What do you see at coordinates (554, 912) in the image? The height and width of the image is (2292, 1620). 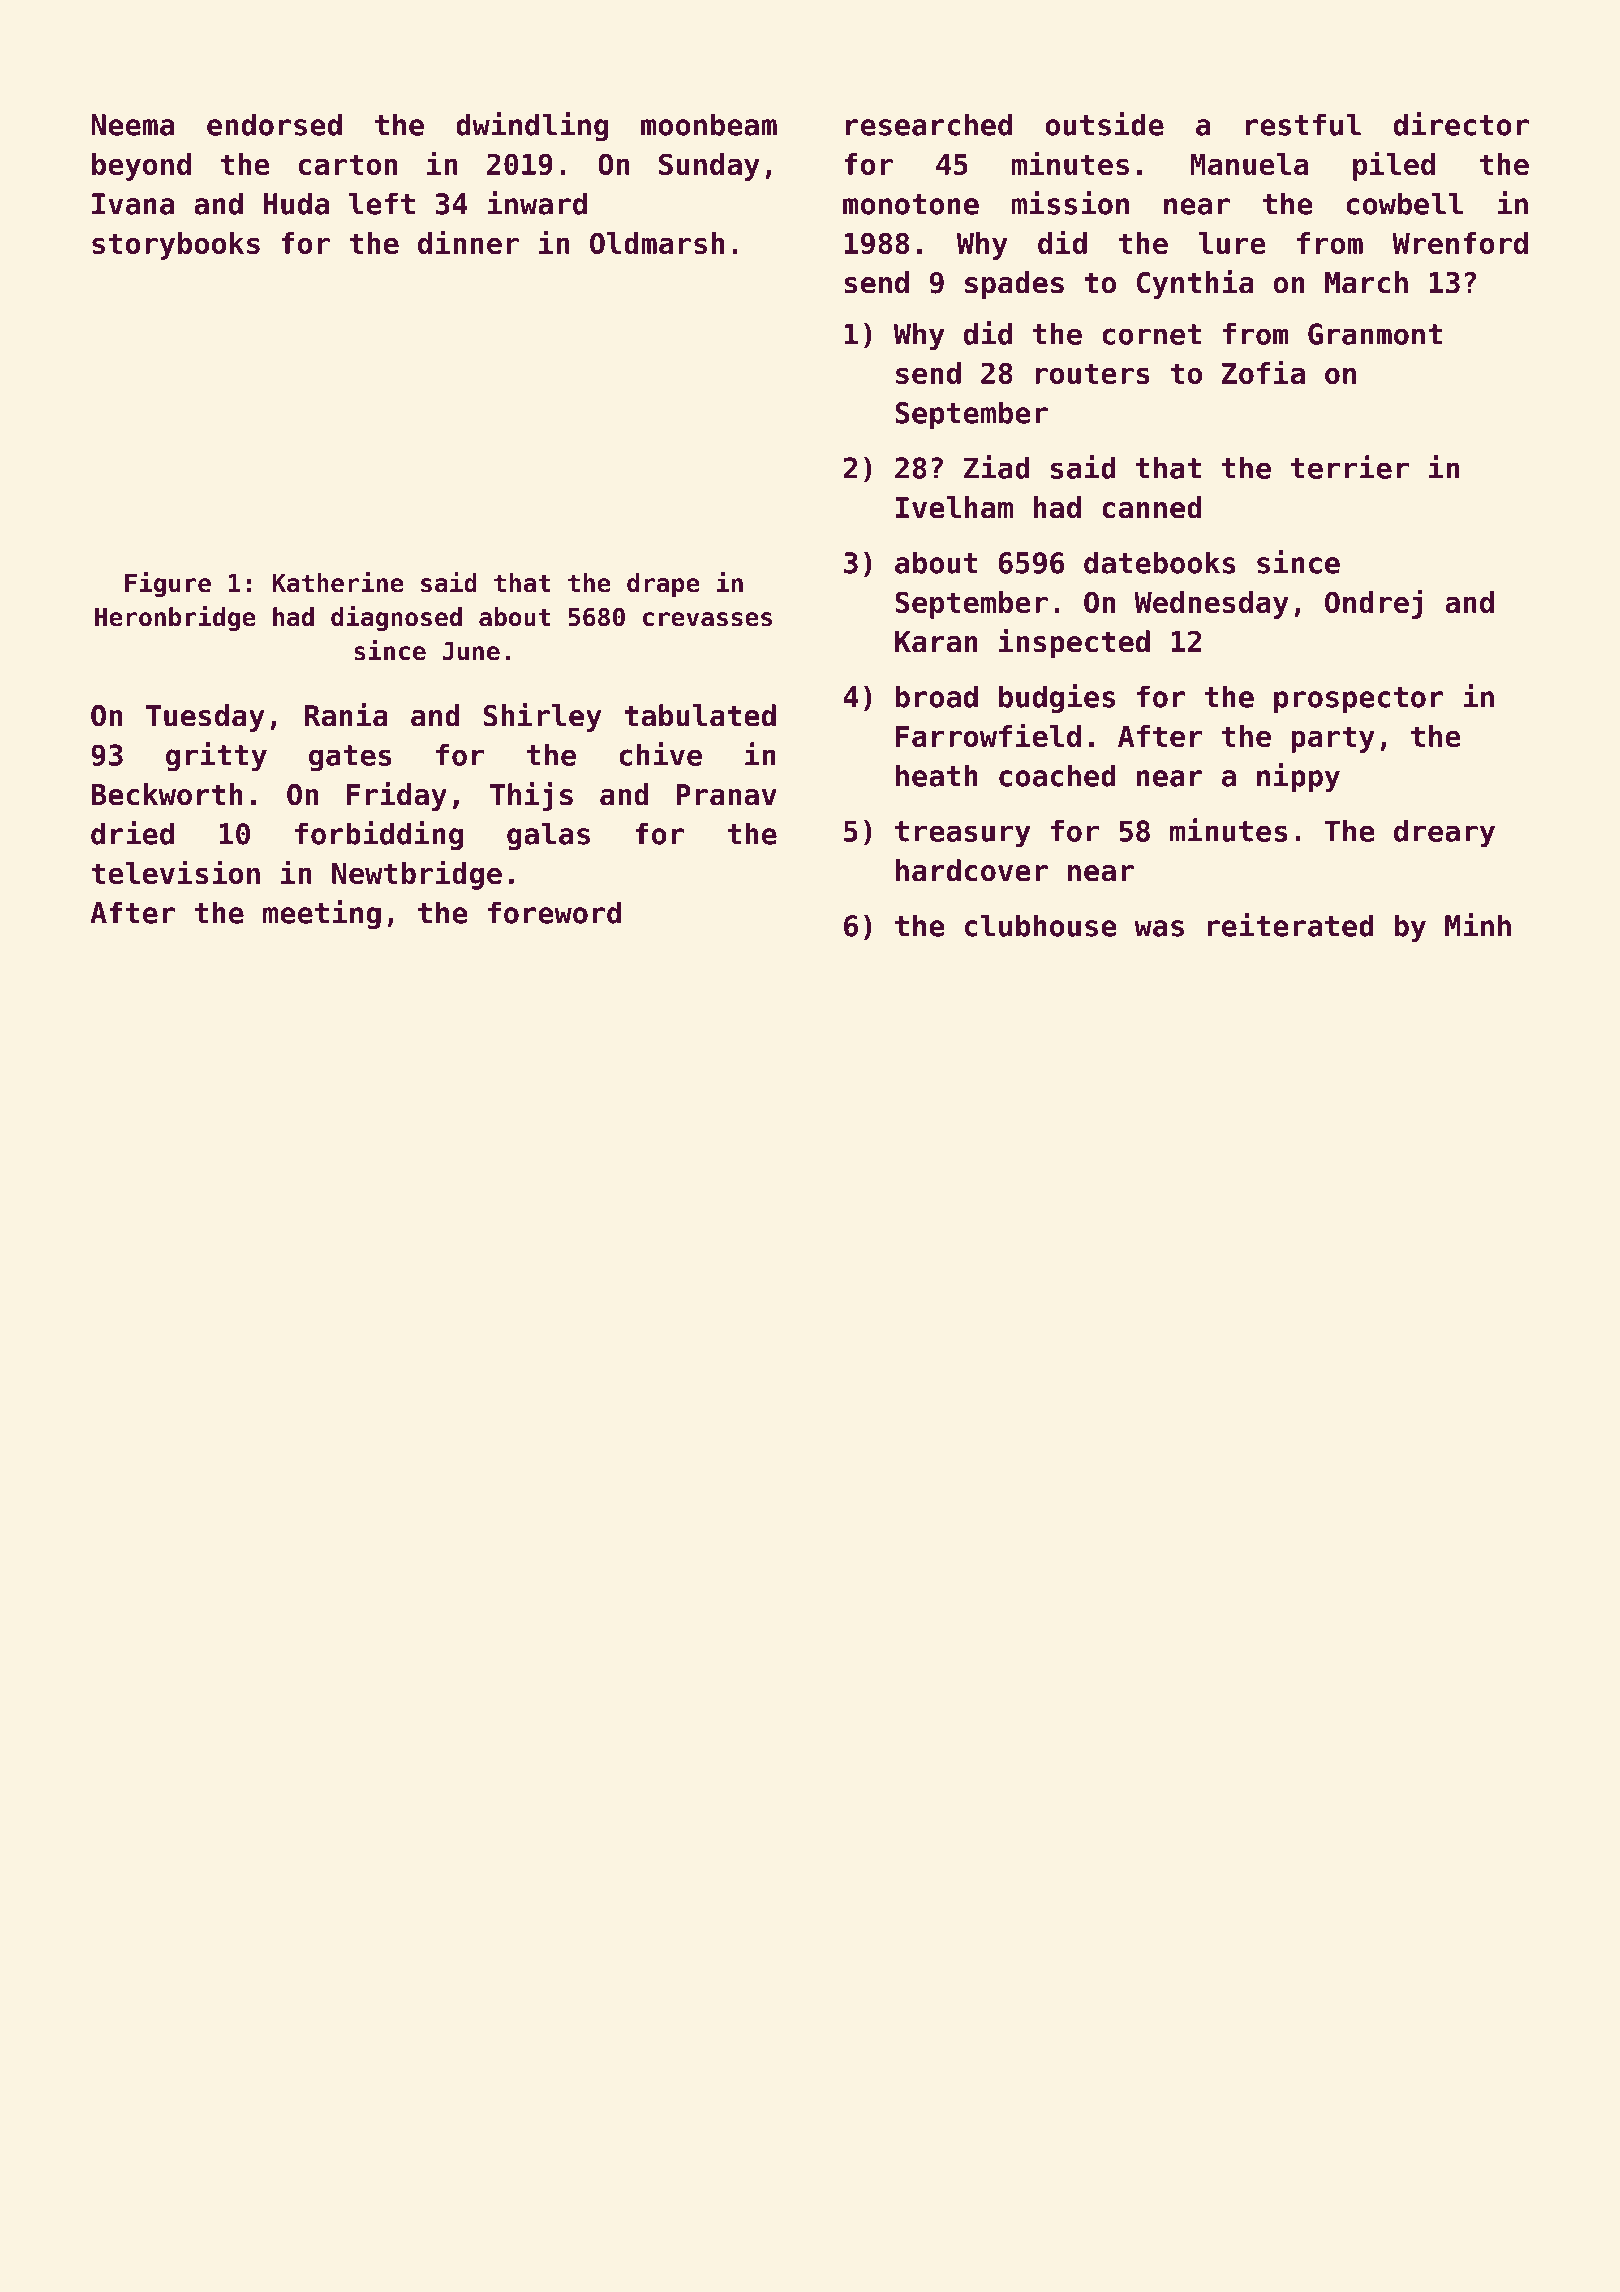 I see `foreword` at bounding box center [554, 912].
